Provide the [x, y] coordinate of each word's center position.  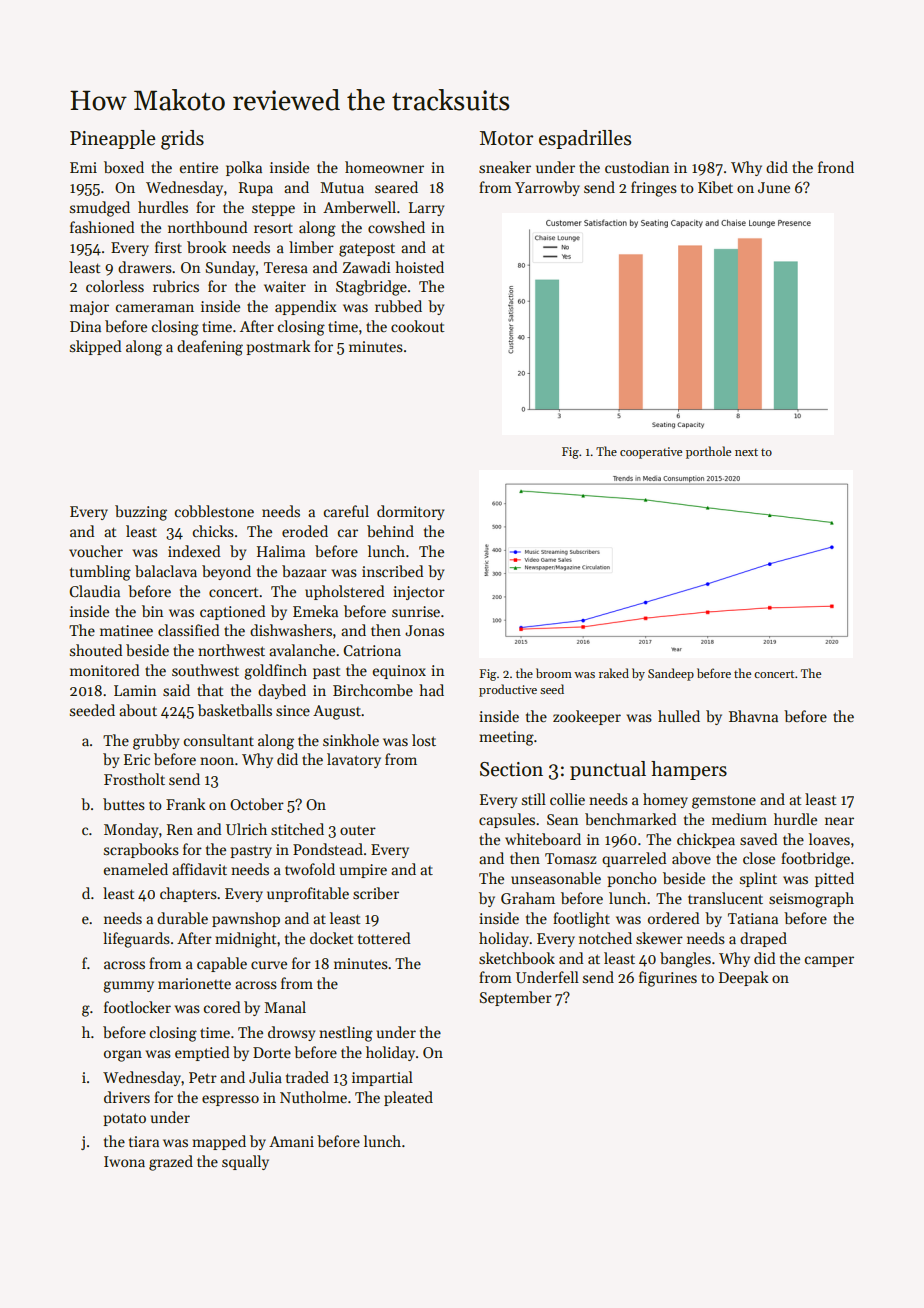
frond [836, 167]
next [746, 452]
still [534, 799]
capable [222, 964]
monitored [105, 670]
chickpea [706, 840]
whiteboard [543, 839]
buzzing [141, 513]
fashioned [102, 227]
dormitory [410, 512]
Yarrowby [547, 188]
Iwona [124, 1161]
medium [739, 819]
